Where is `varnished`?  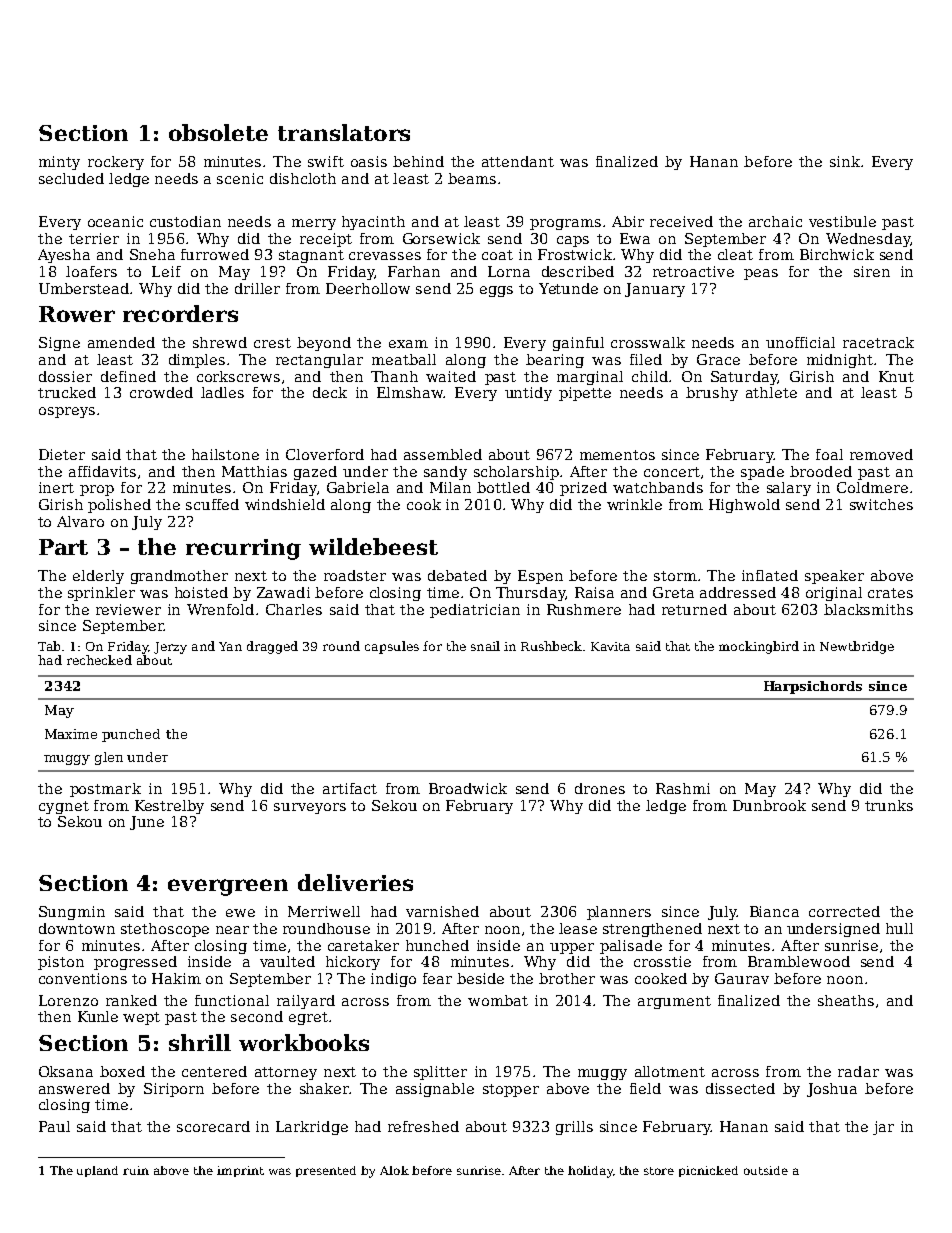
varnished is located at coordinates (442, 911).
